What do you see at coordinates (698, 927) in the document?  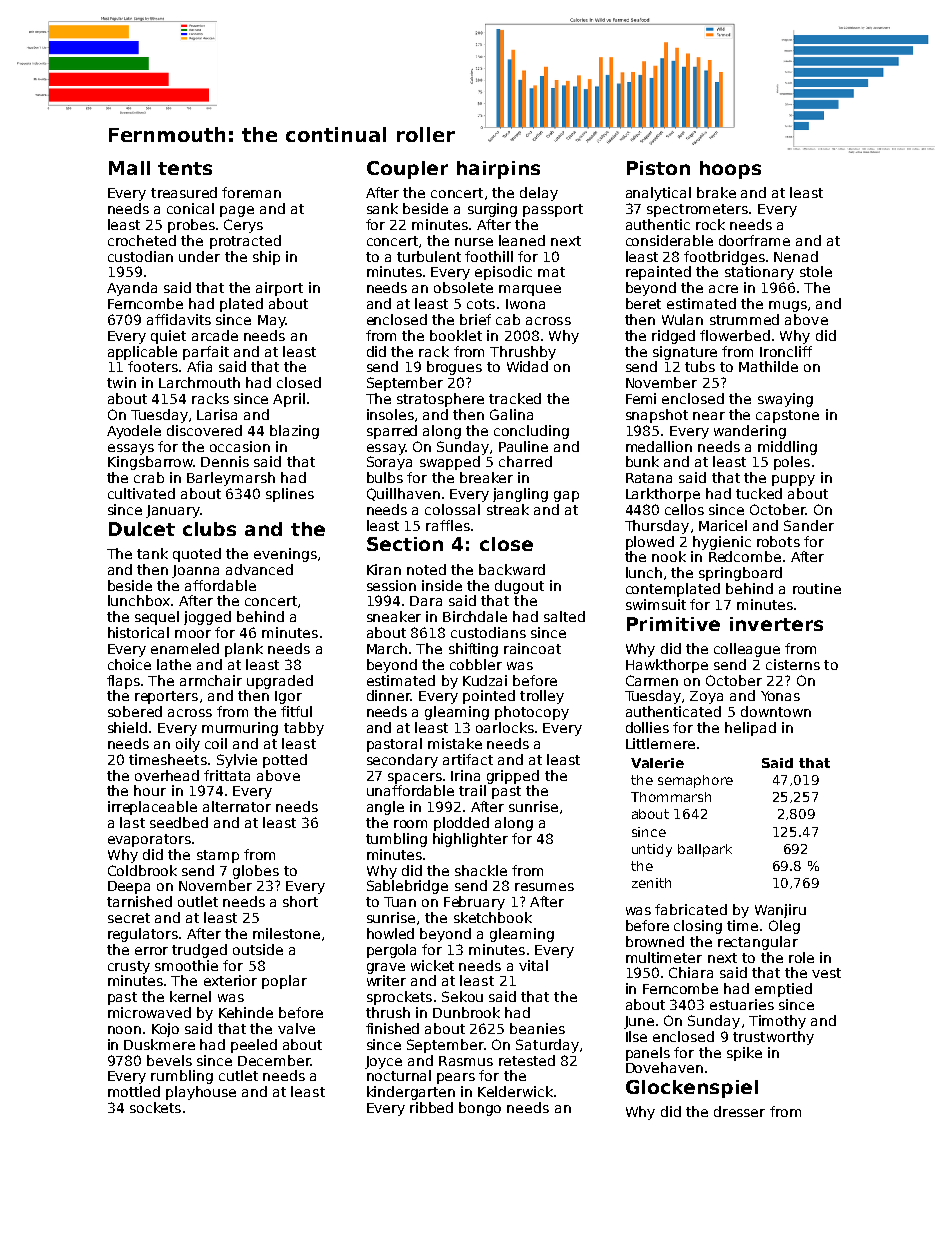 I see `closing` at bounding box center [698, 927].
